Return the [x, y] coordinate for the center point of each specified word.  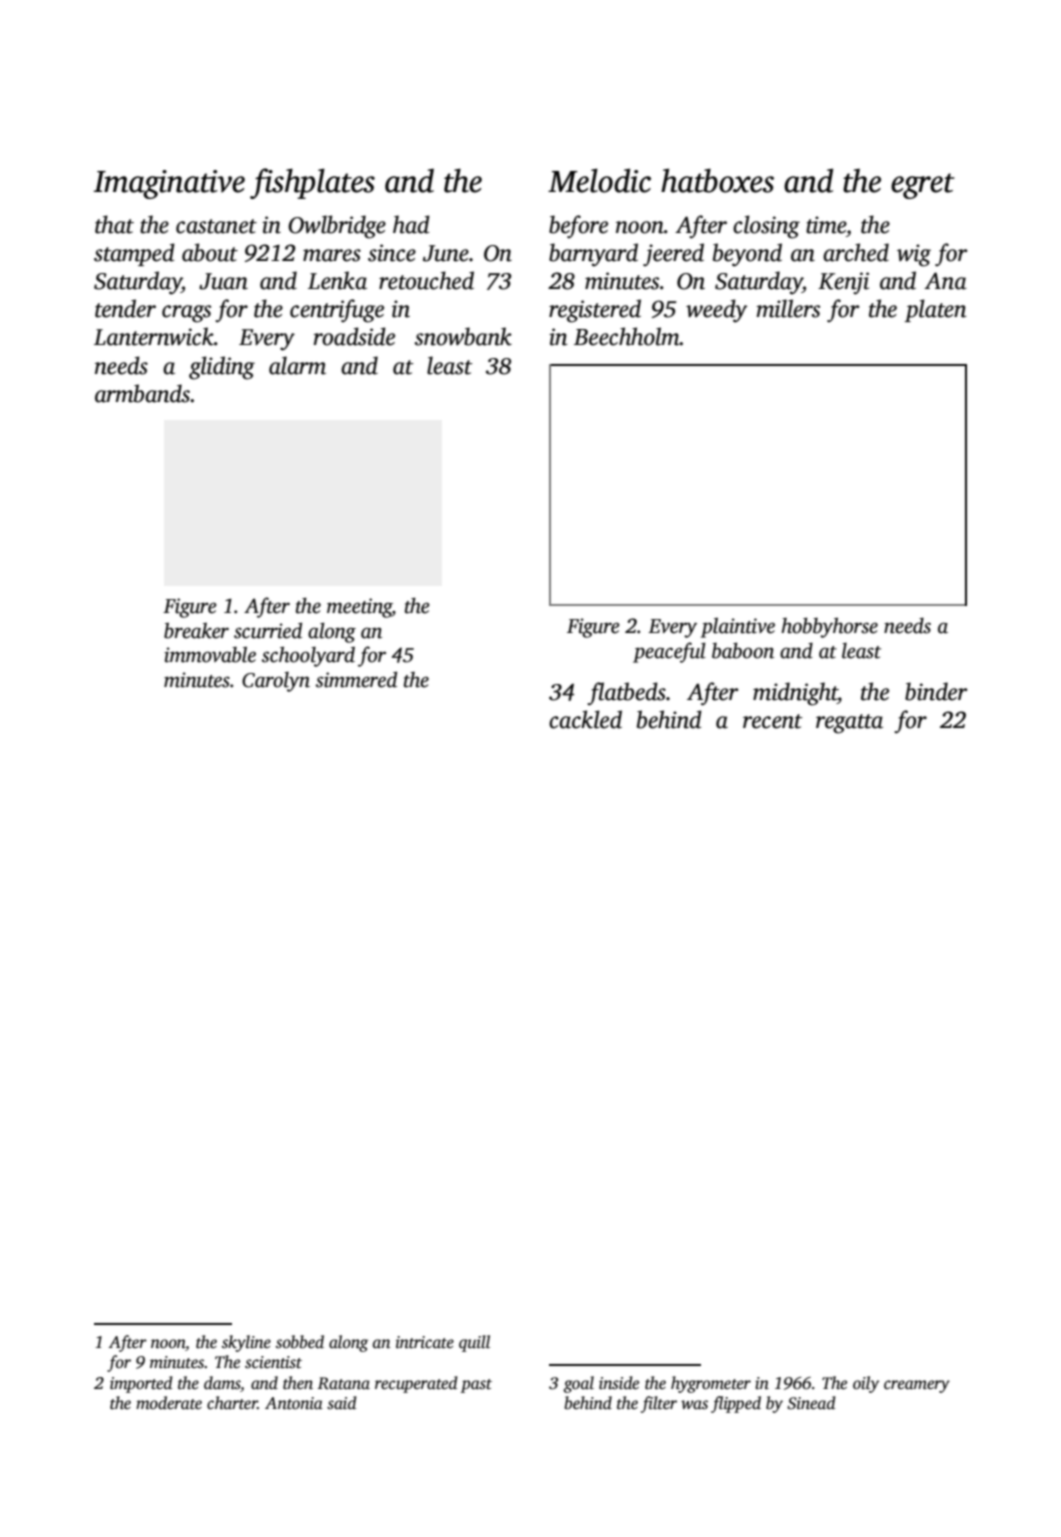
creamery [917, 1386]
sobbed [300, 1342]
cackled [585, 719]
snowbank [463, 336]
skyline [246, 1343]
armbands [142, 393]
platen [935, 310]
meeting [359, 608]
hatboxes [717, 180]
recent [772, 721]
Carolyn [276, 682]
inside [619, 1383]
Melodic [599, 180]
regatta [849, 724]
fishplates [312, 183]
